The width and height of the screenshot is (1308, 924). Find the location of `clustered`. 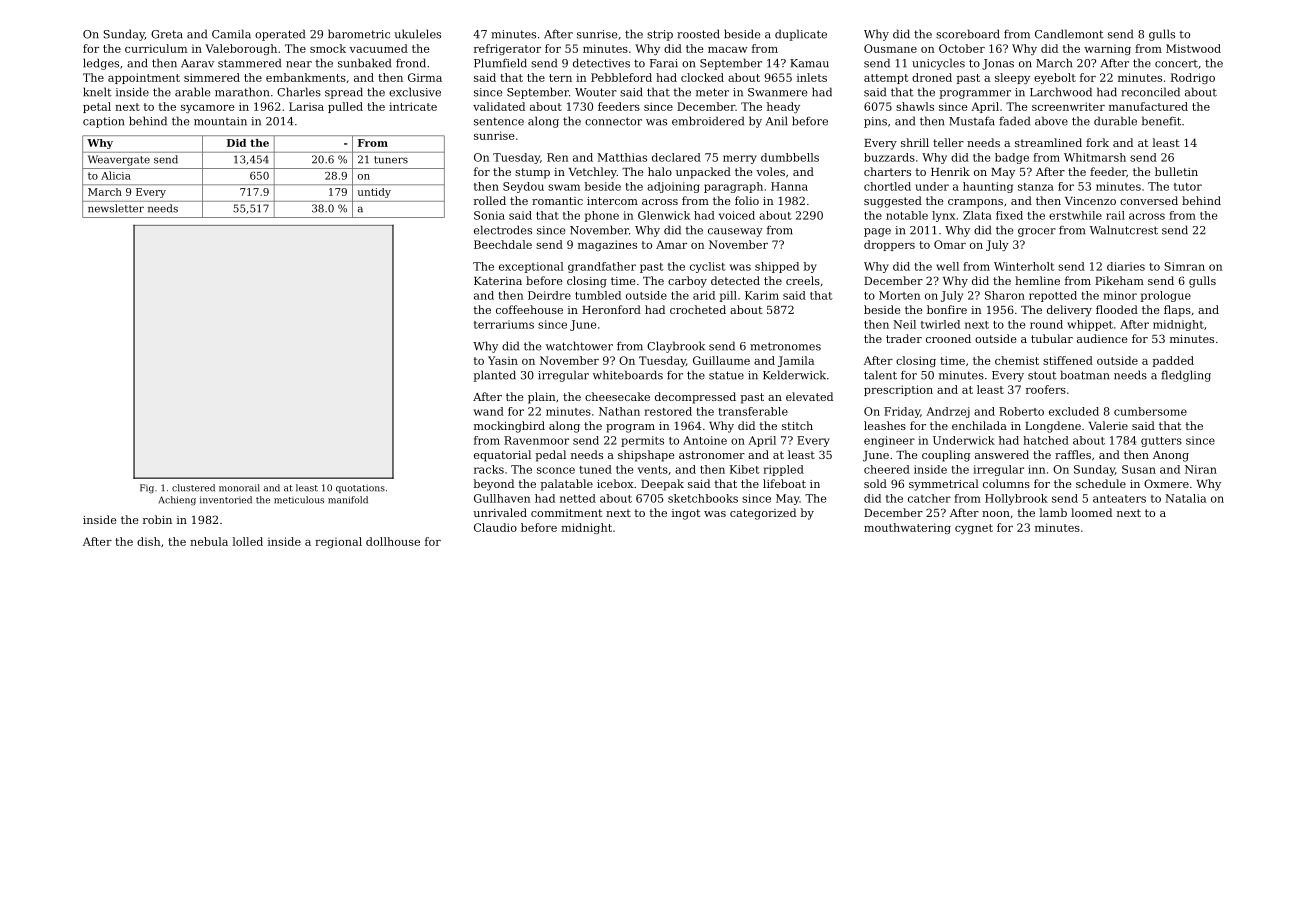

clustered is located at coordinates (193, 488).
